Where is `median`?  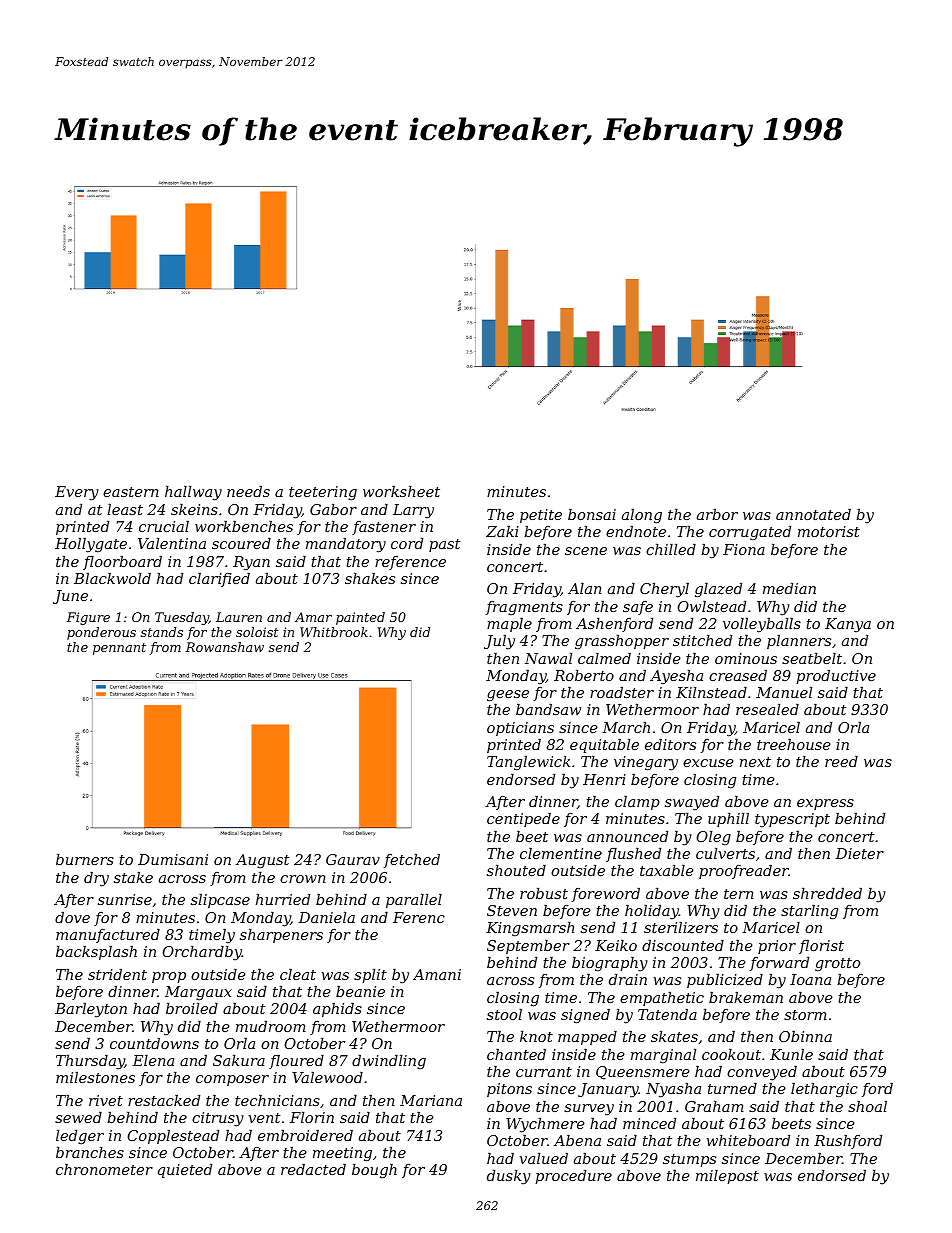
median is located at coordinates (789, 588).
